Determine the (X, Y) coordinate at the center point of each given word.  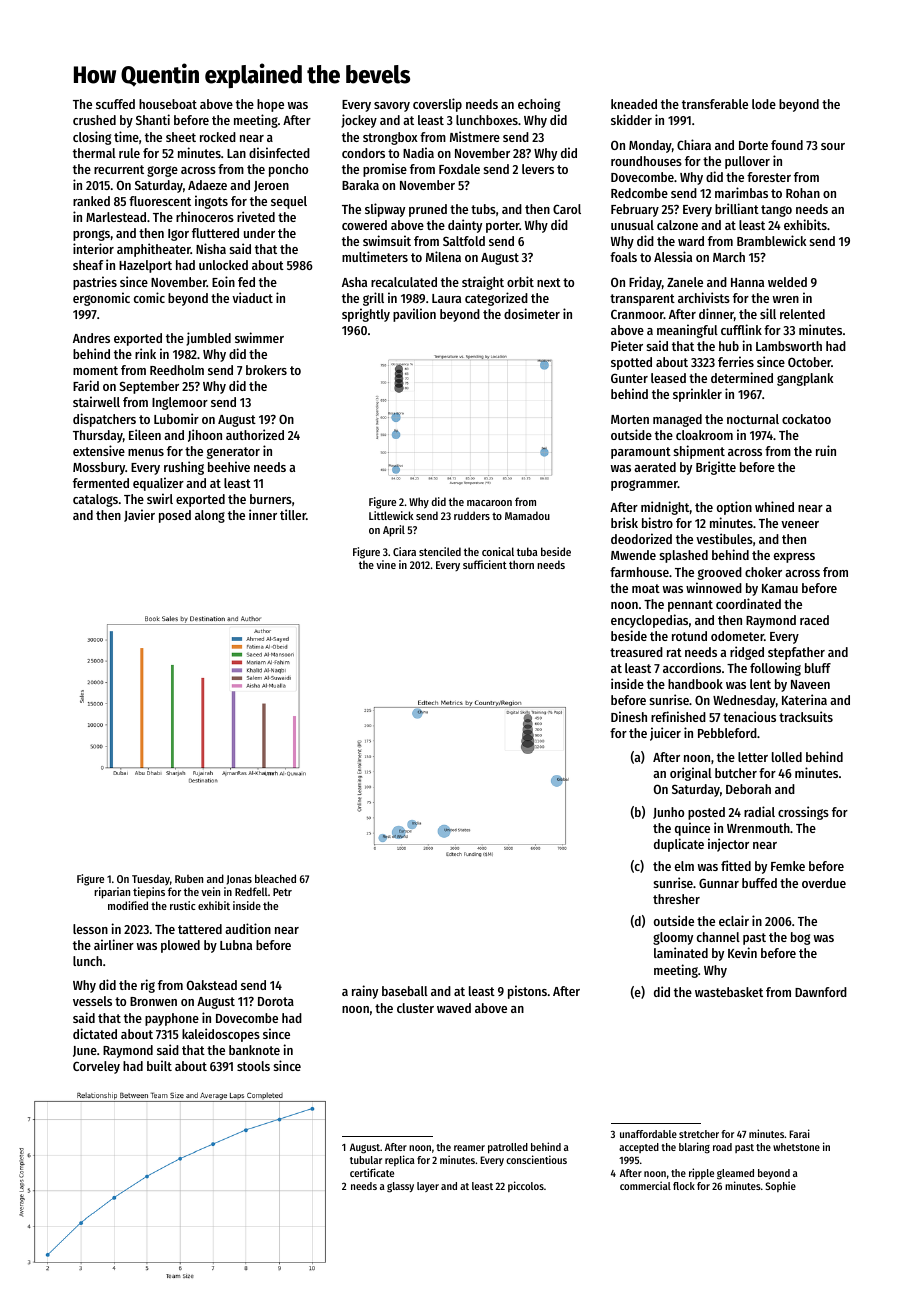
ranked (91, 201)
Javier (139, 515)
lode (764, 104)
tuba (527, 551)
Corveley (96, 1067)
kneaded (634, 104)
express (794, 558)
